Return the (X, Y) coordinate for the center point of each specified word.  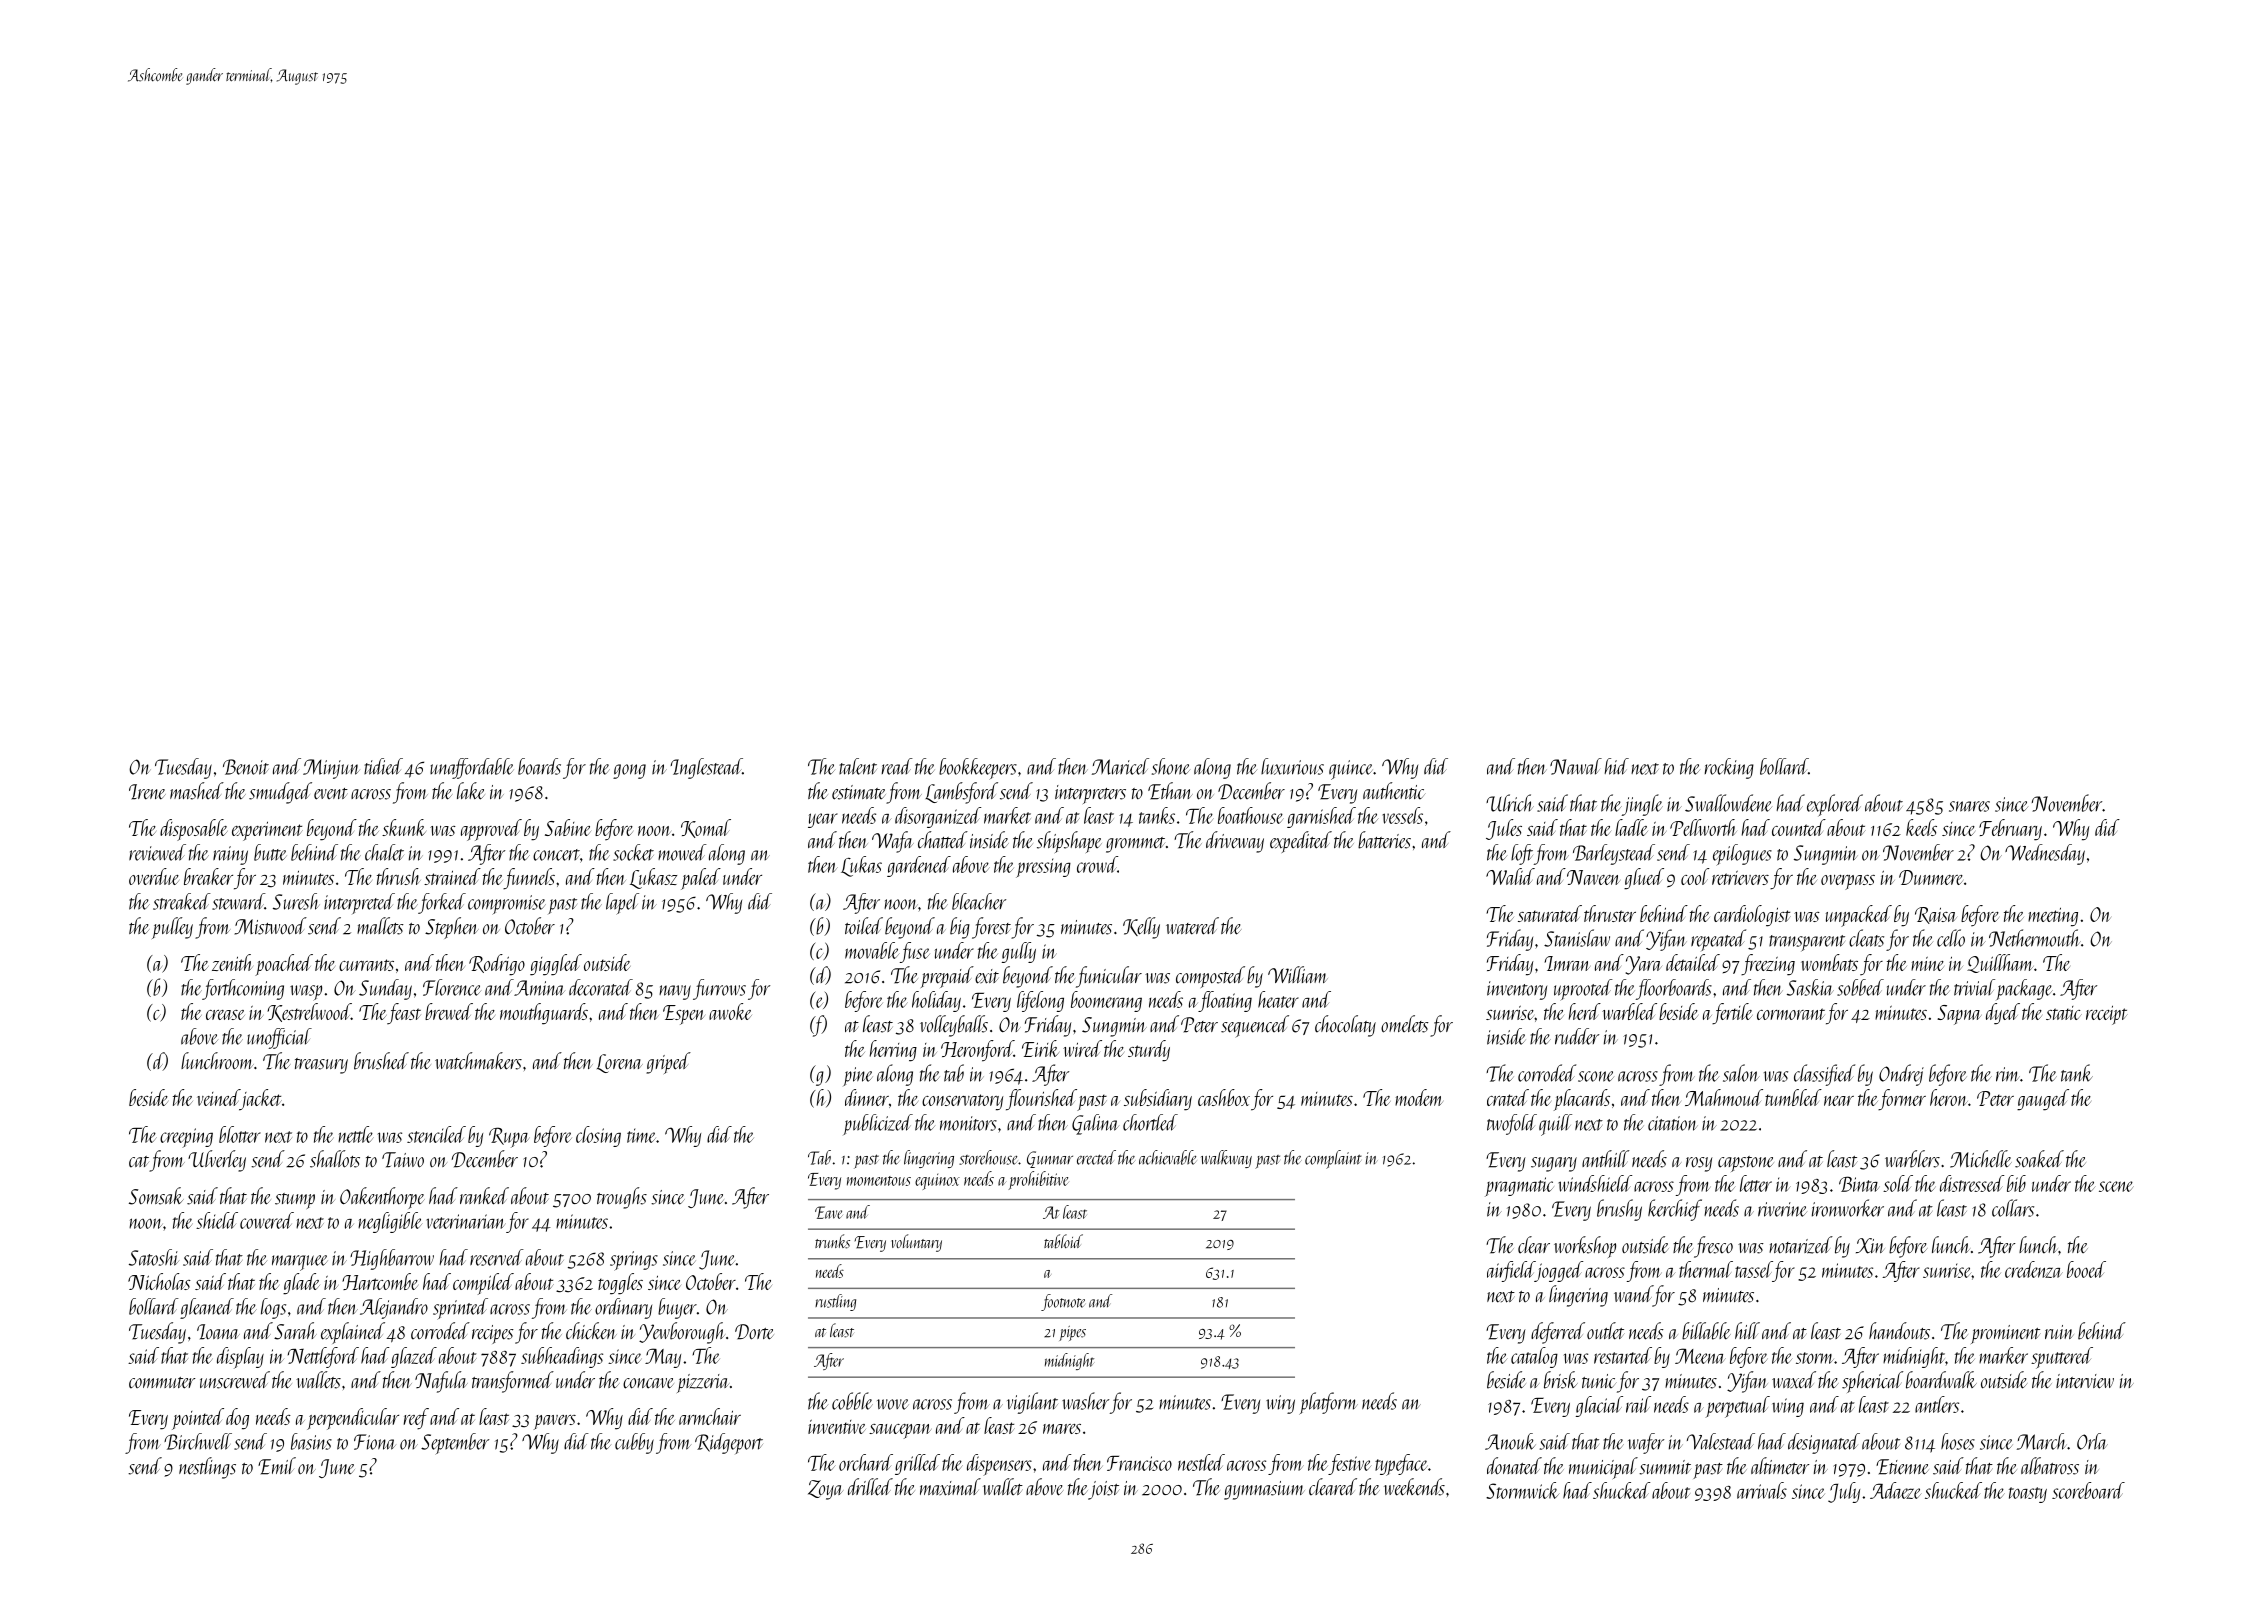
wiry (1280, 1404)
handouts (1899, 1331)
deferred (1558, 1333)
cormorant (1791, 1014)
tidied (383, 766)
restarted (1623, 1355)
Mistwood (270, 926)
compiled (483, 1284)
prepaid (947, 977)
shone (1171, 766)
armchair (710, 1416)
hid (1616, 766)
